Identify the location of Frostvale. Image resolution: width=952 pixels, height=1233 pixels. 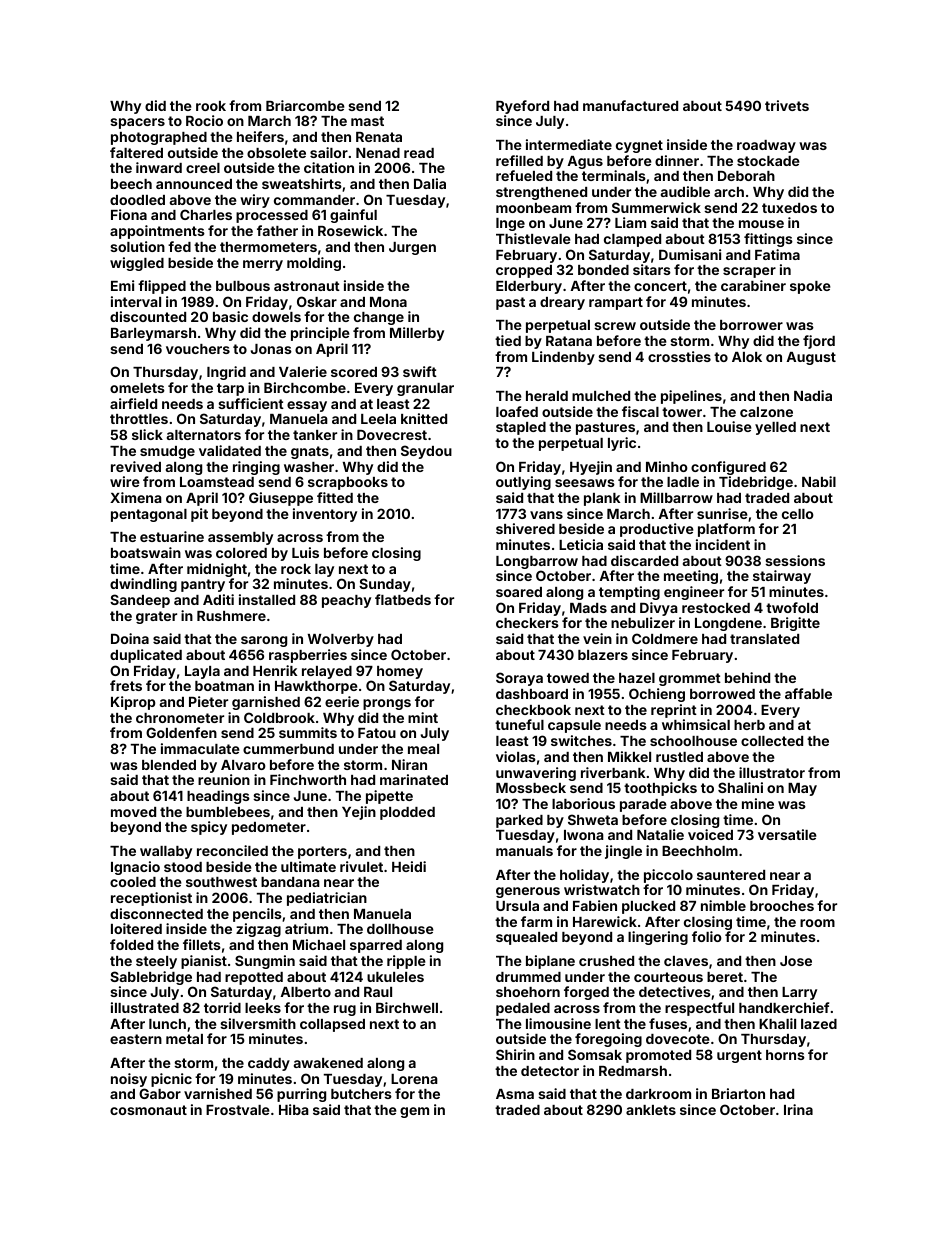
(238, 1110).
